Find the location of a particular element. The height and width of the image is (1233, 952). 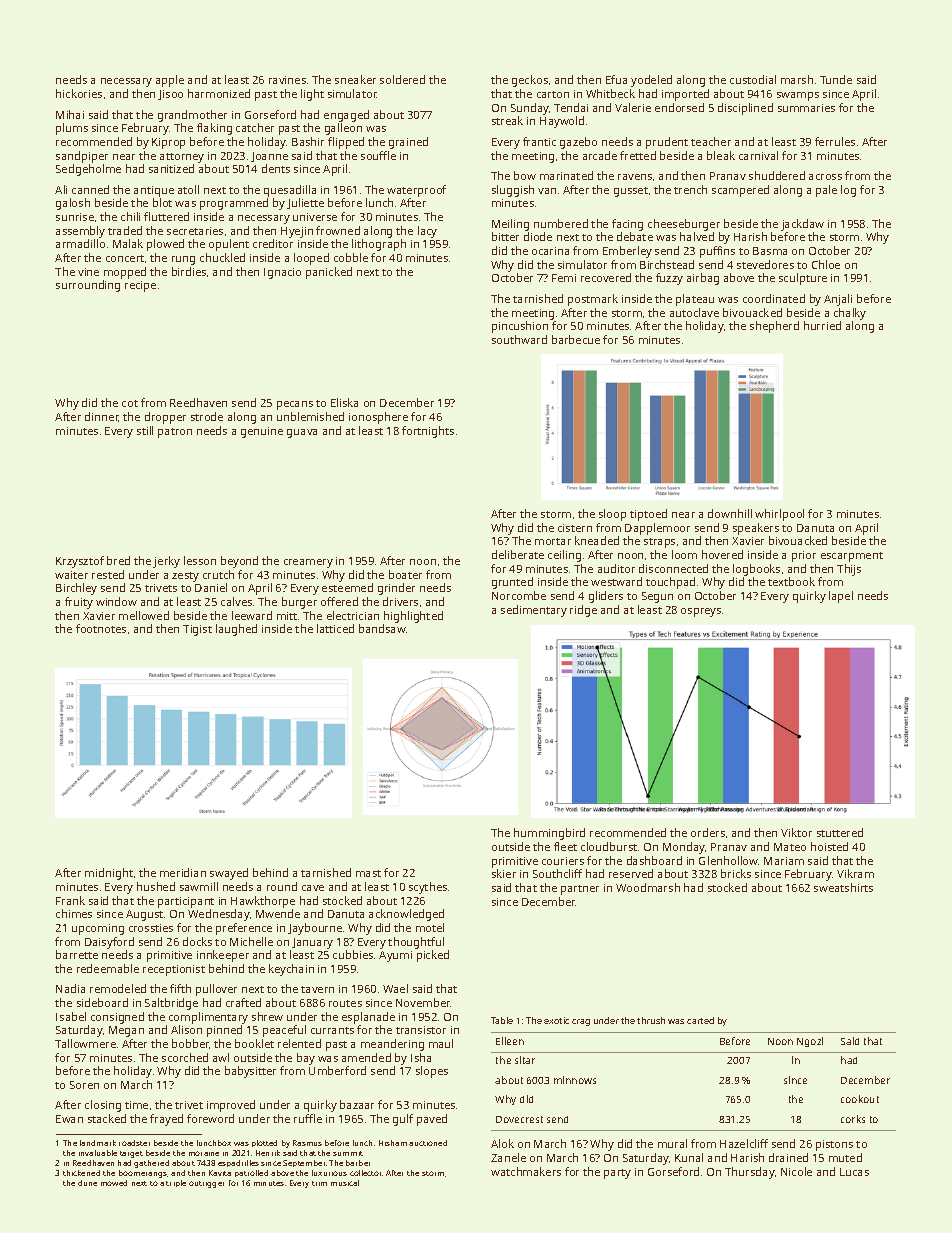

bandsaw is located at coordinates (382, 628).
